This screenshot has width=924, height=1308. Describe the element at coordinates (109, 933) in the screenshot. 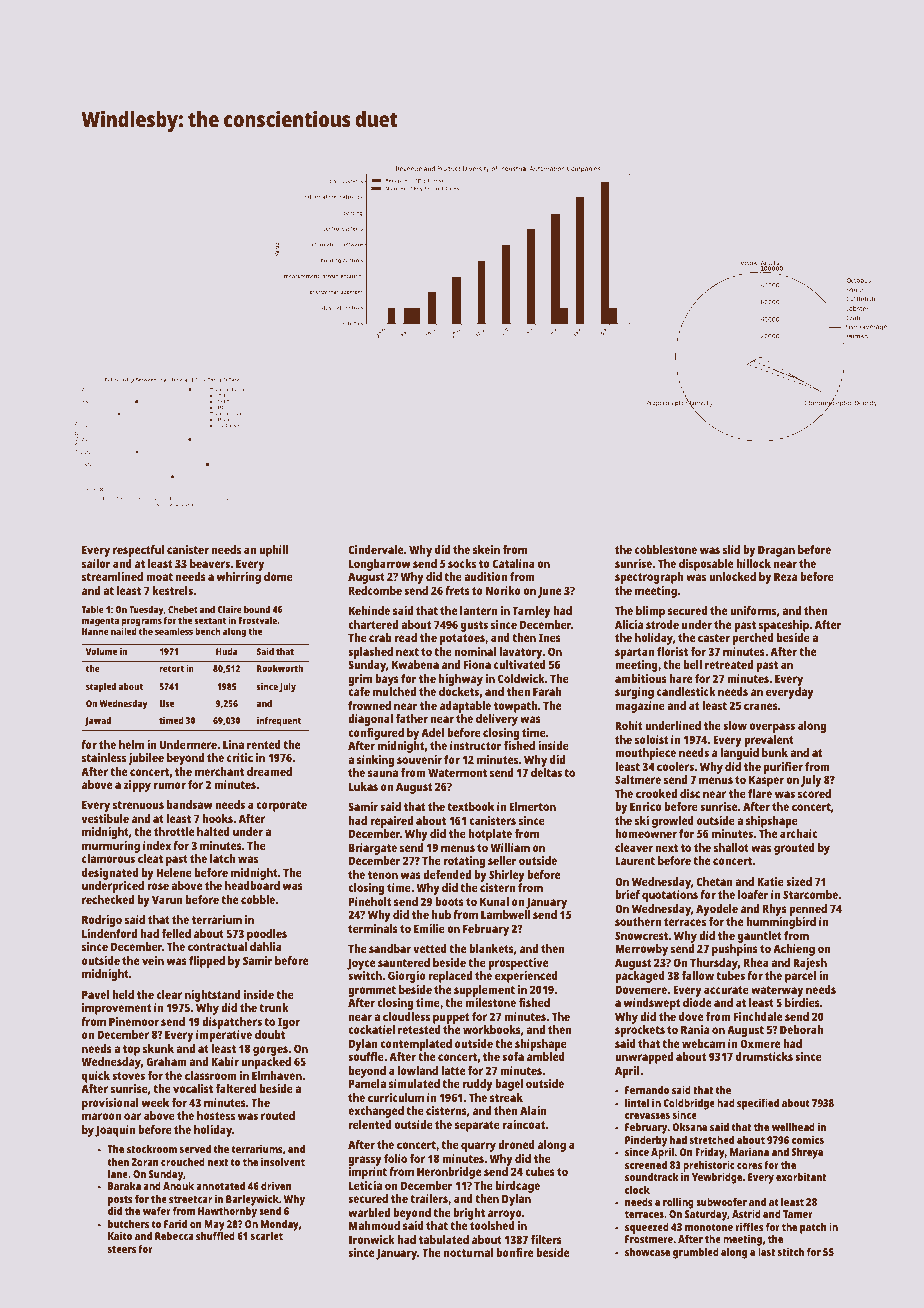

I see `Lindenford` at that location.
